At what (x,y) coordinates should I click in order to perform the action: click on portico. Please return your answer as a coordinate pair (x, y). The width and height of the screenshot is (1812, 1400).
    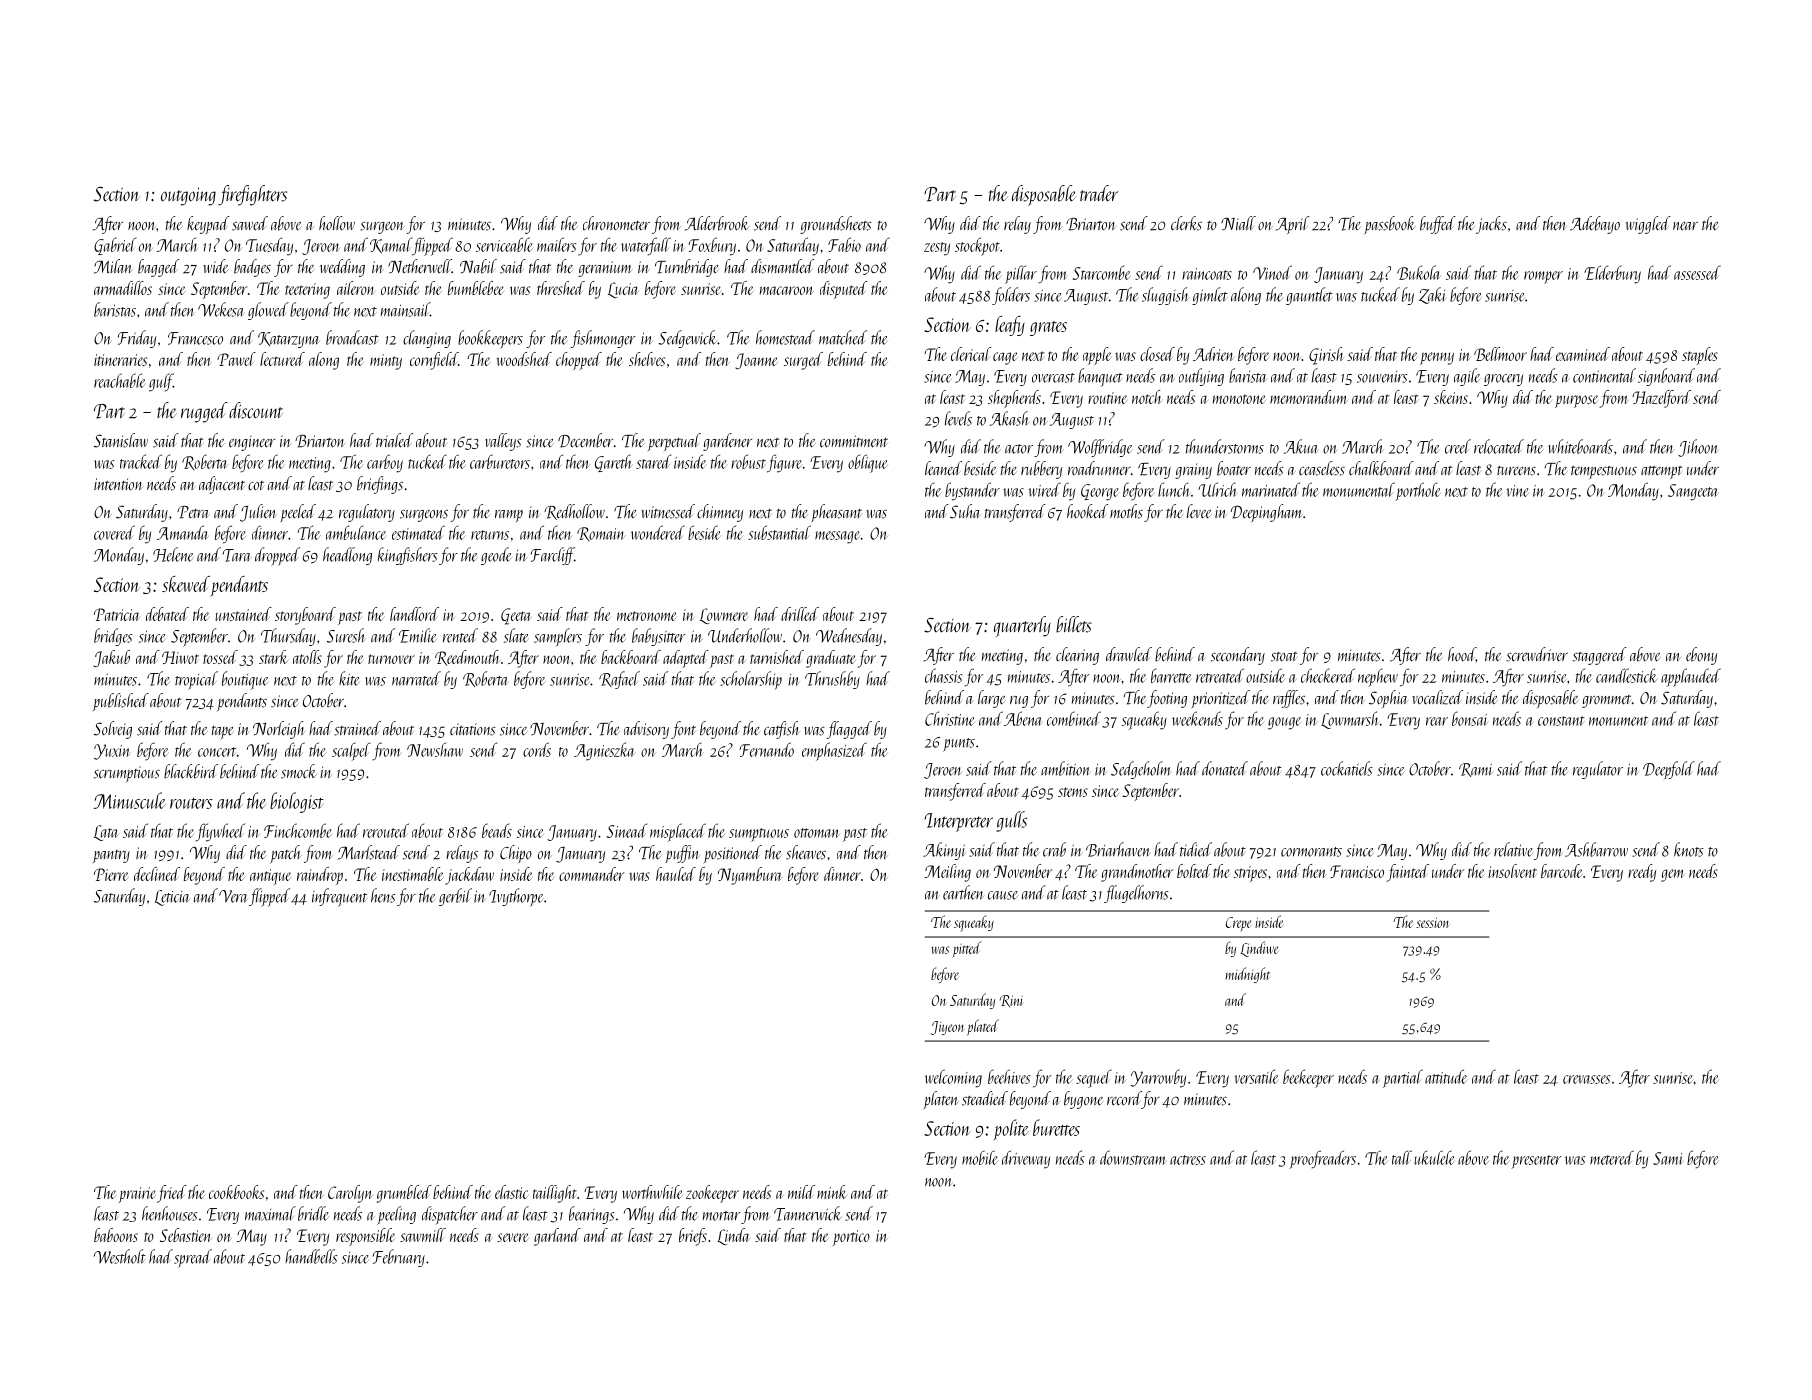
    Looking at the image, I should click on (851, 1238).
